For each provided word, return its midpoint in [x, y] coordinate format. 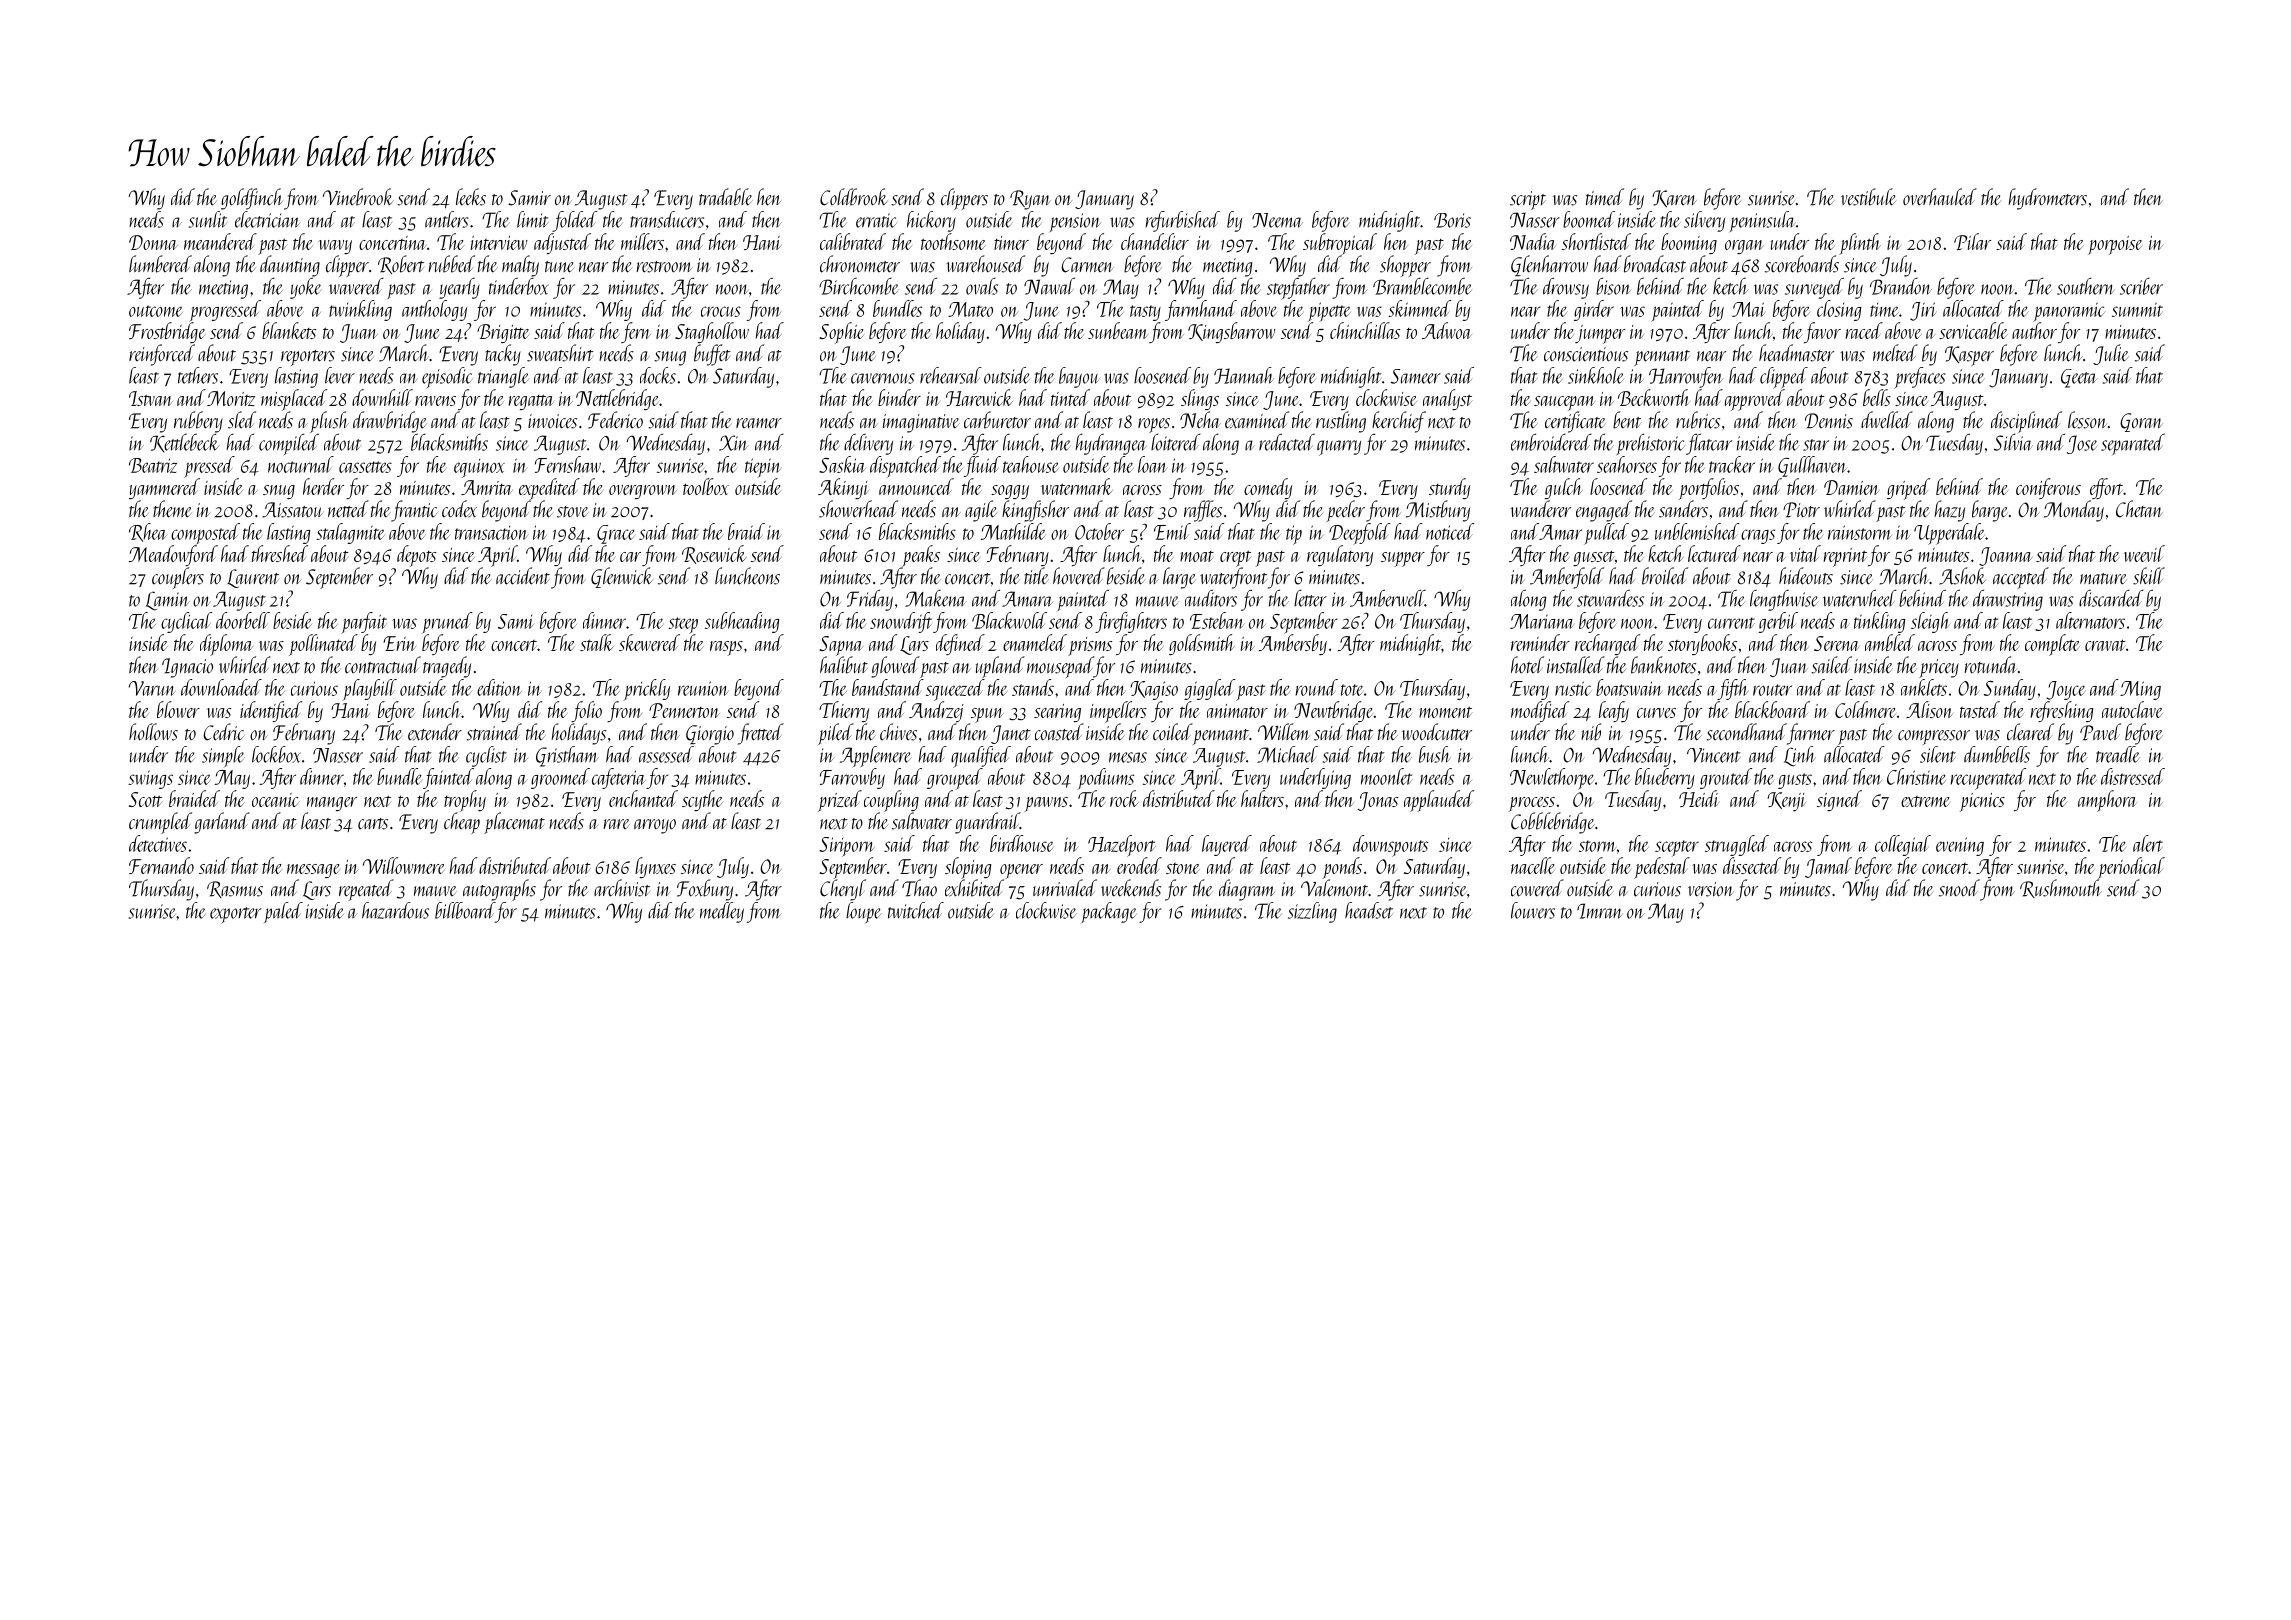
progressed [225, 311]
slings [1200, 399]
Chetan [2139, 509]
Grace [616, 534]
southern [2086, 286]
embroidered [1551, 442]
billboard [465, 910]
